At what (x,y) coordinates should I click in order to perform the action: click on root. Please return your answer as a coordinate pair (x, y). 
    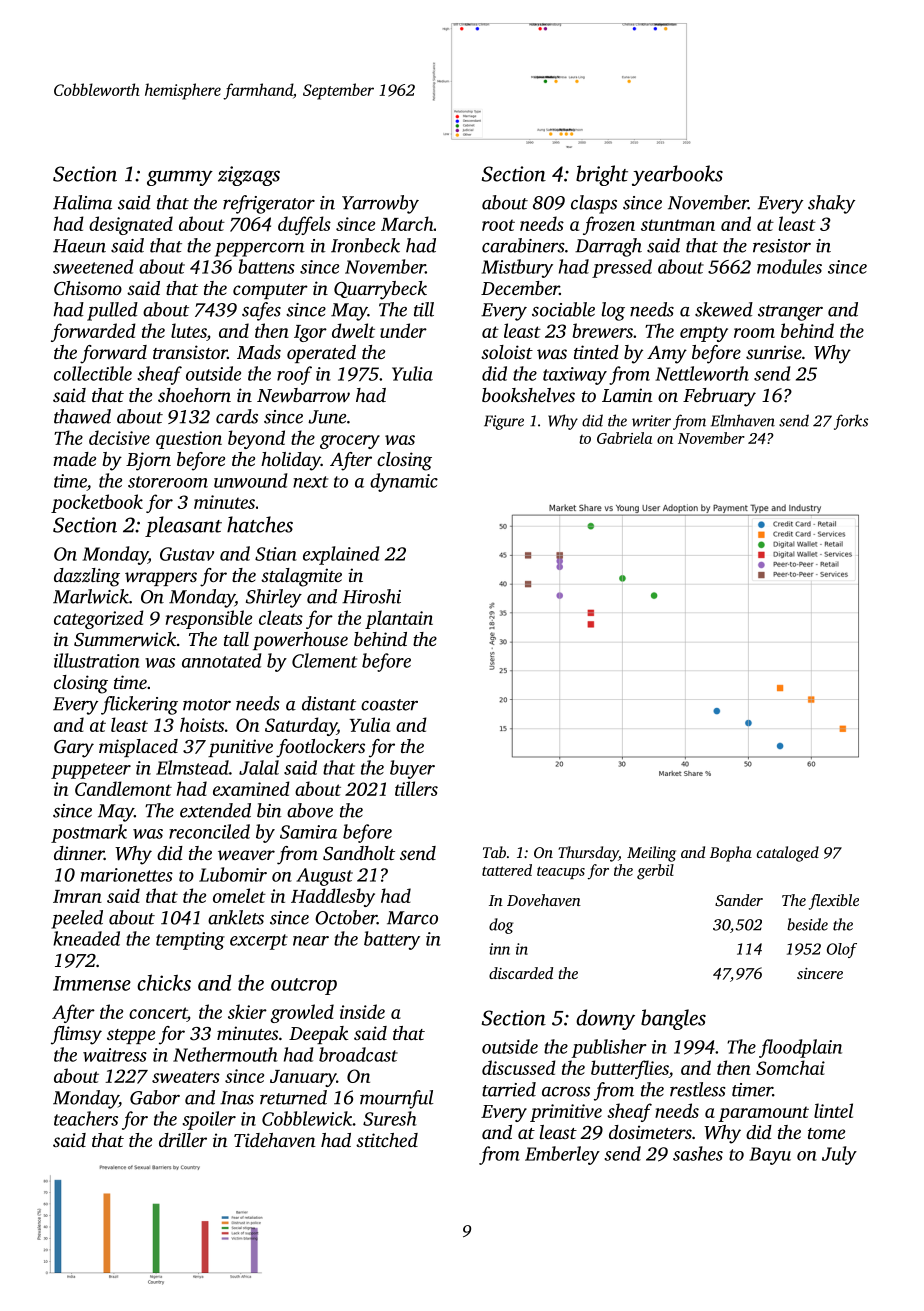
    Looking at the image, I should click on (498, 225).
